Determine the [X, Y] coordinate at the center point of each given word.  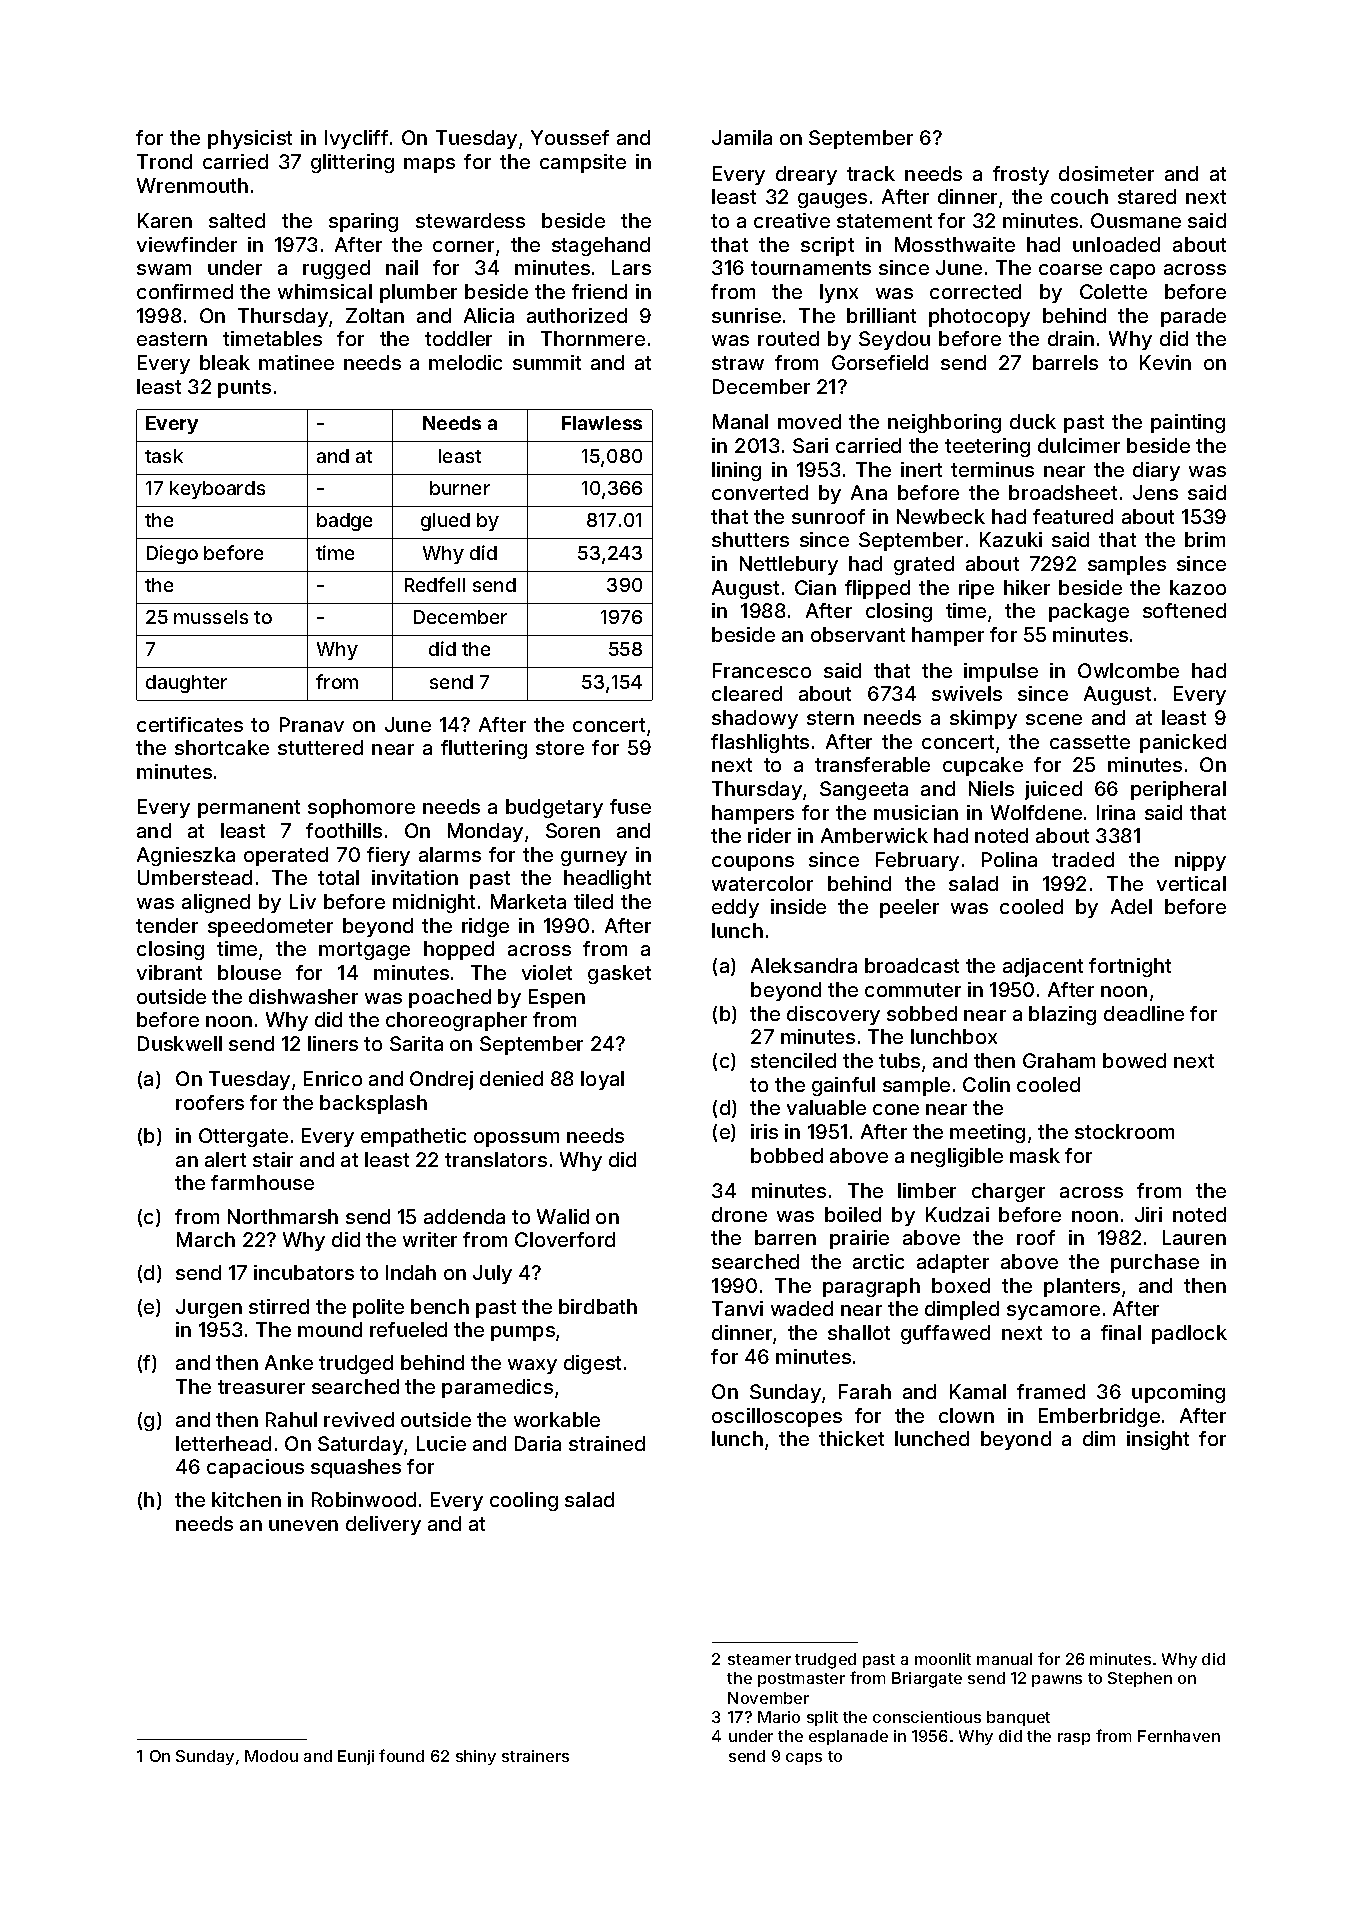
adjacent [1043, 967]
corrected [975, 291]
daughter [186, 684]
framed [1051, 1391]
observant [858, 634]
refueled [408, 1329]
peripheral [1178, 790]
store [560, 748]
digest [592, 1364]
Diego [172, 554]
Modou [271, 1756]
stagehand [601, 246]
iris [764, 1131]
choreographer [456, 1021]
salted [237, 220]
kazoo [1198, 587]
